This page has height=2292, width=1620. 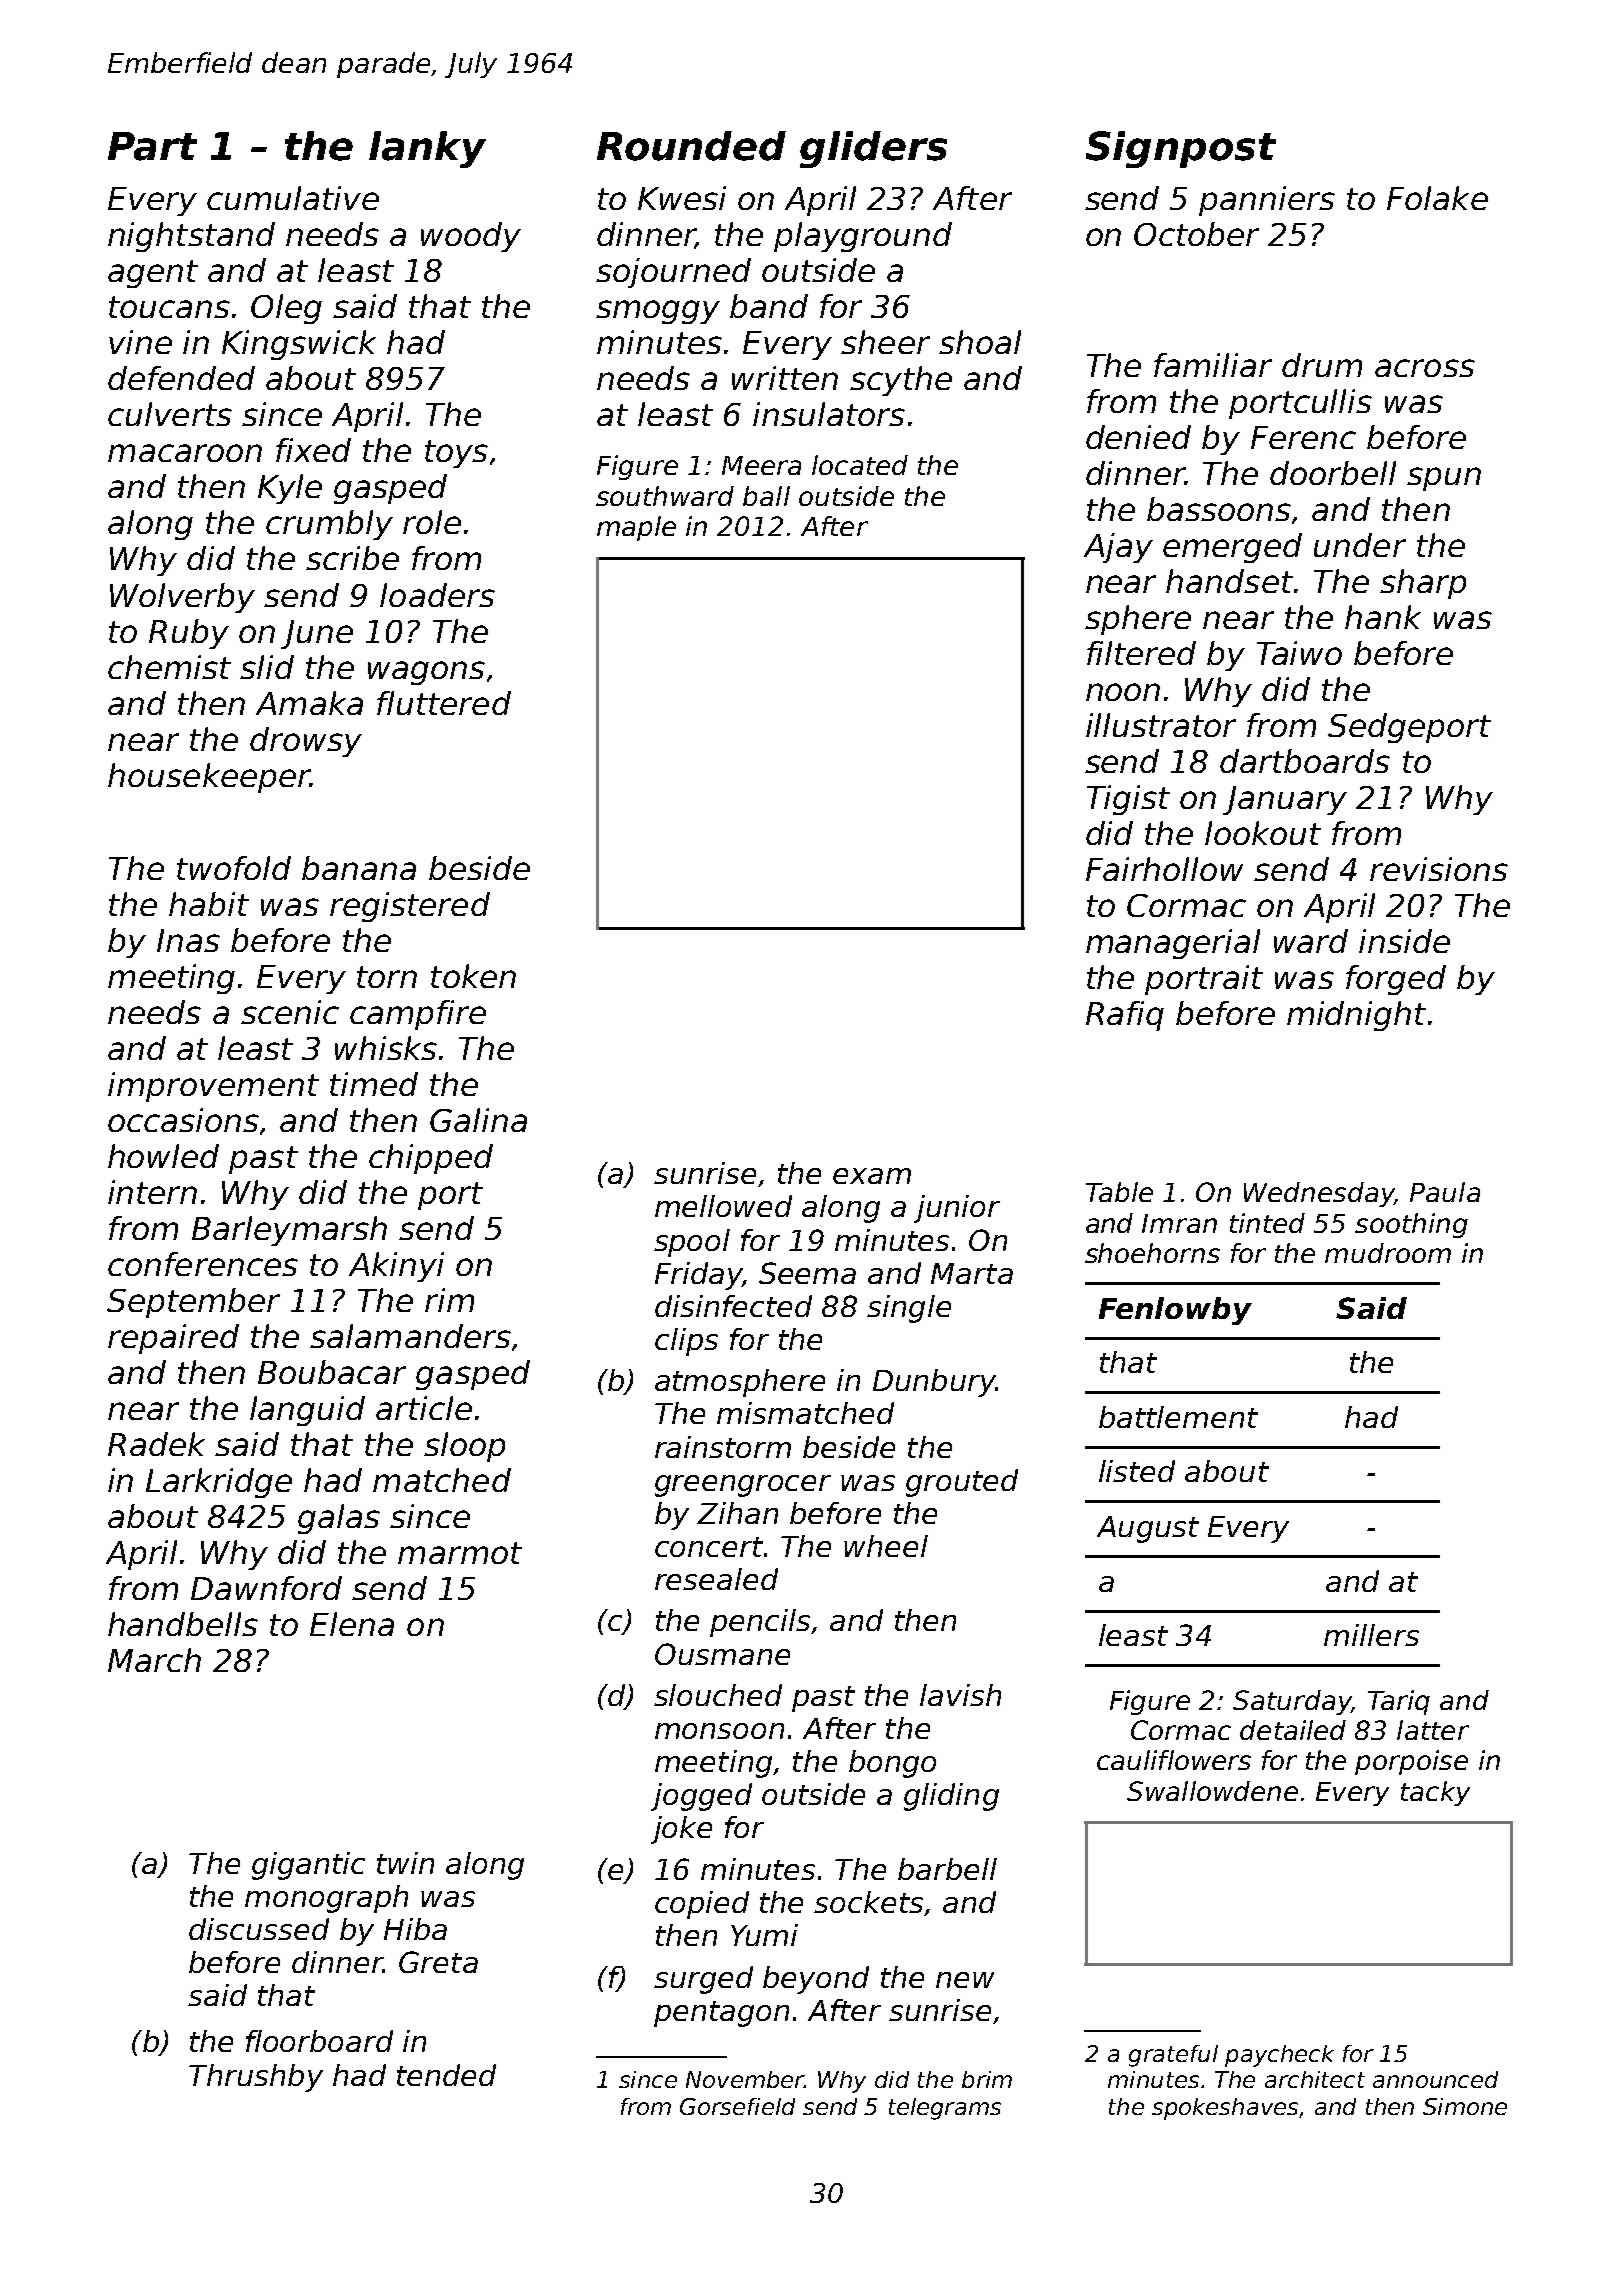 I want to click on maple, so click(x=636, y=528).
